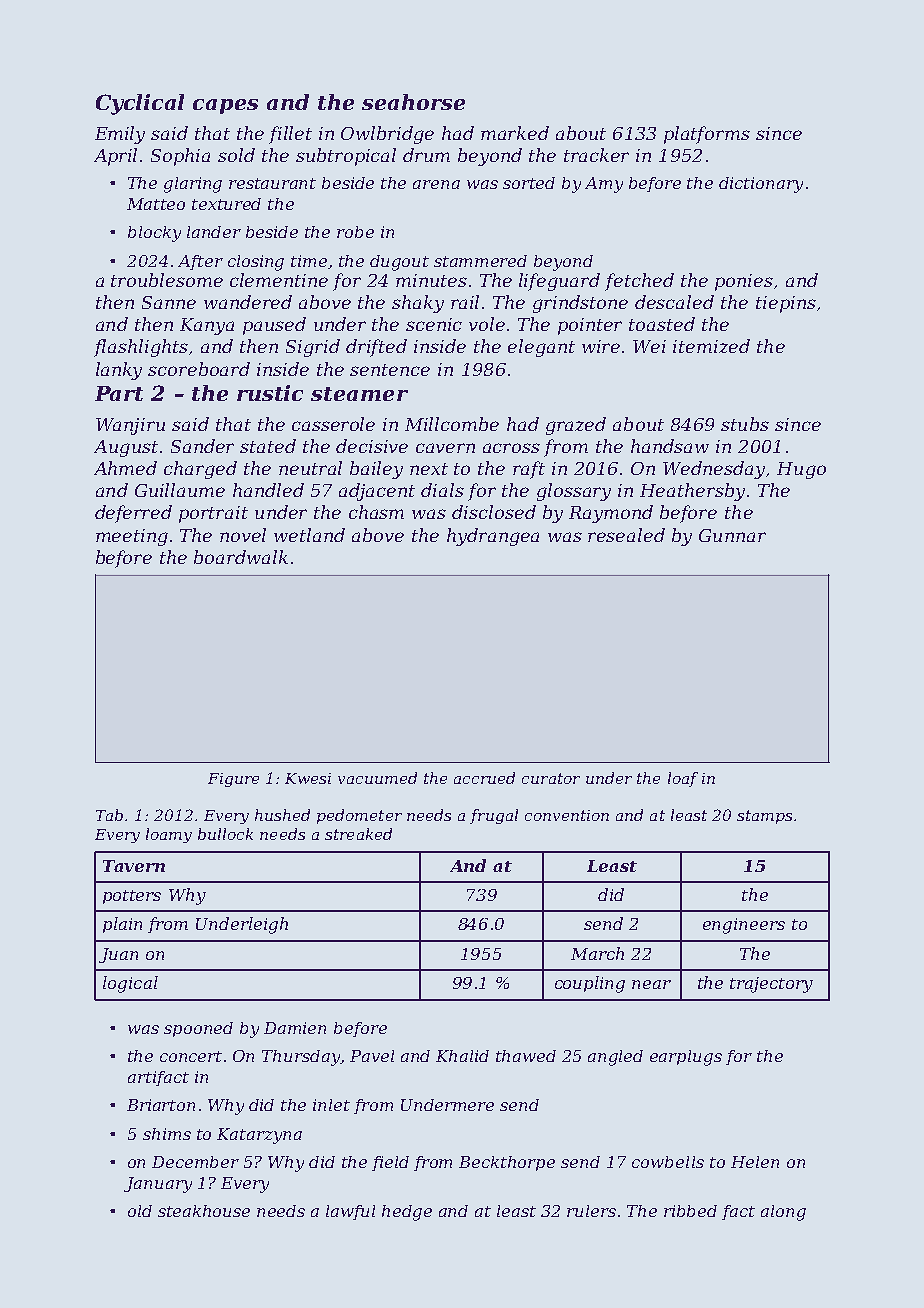  I want to click on lawful, so click(350, 1212).
